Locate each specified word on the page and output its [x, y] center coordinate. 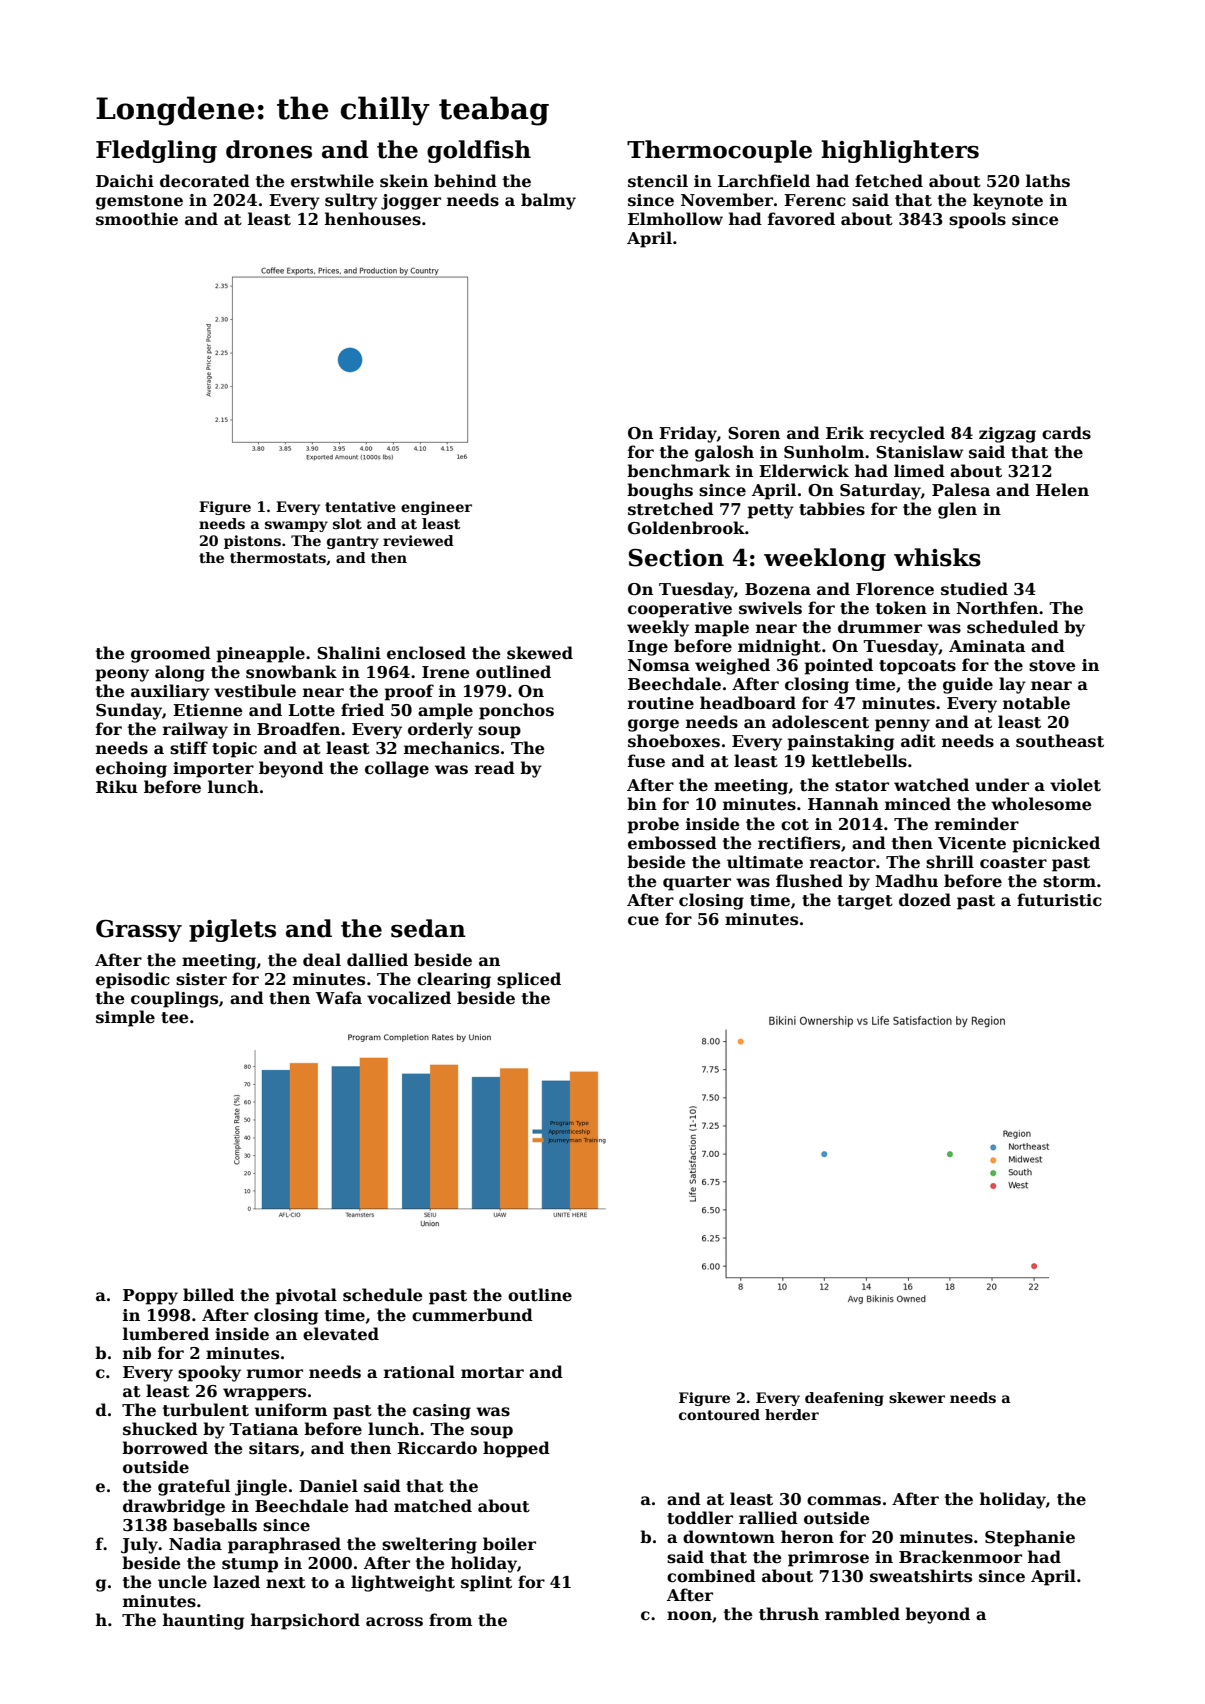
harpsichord [305, 1621]
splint [486, 1583]
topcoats [917, 667]
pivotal [306, 1296]
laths [1048, 181]
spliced [529, 980]
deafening [844, 1399]
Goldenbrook [686, 528]
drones [269, 149]
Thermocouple [719, 151]
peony [122, 675]
